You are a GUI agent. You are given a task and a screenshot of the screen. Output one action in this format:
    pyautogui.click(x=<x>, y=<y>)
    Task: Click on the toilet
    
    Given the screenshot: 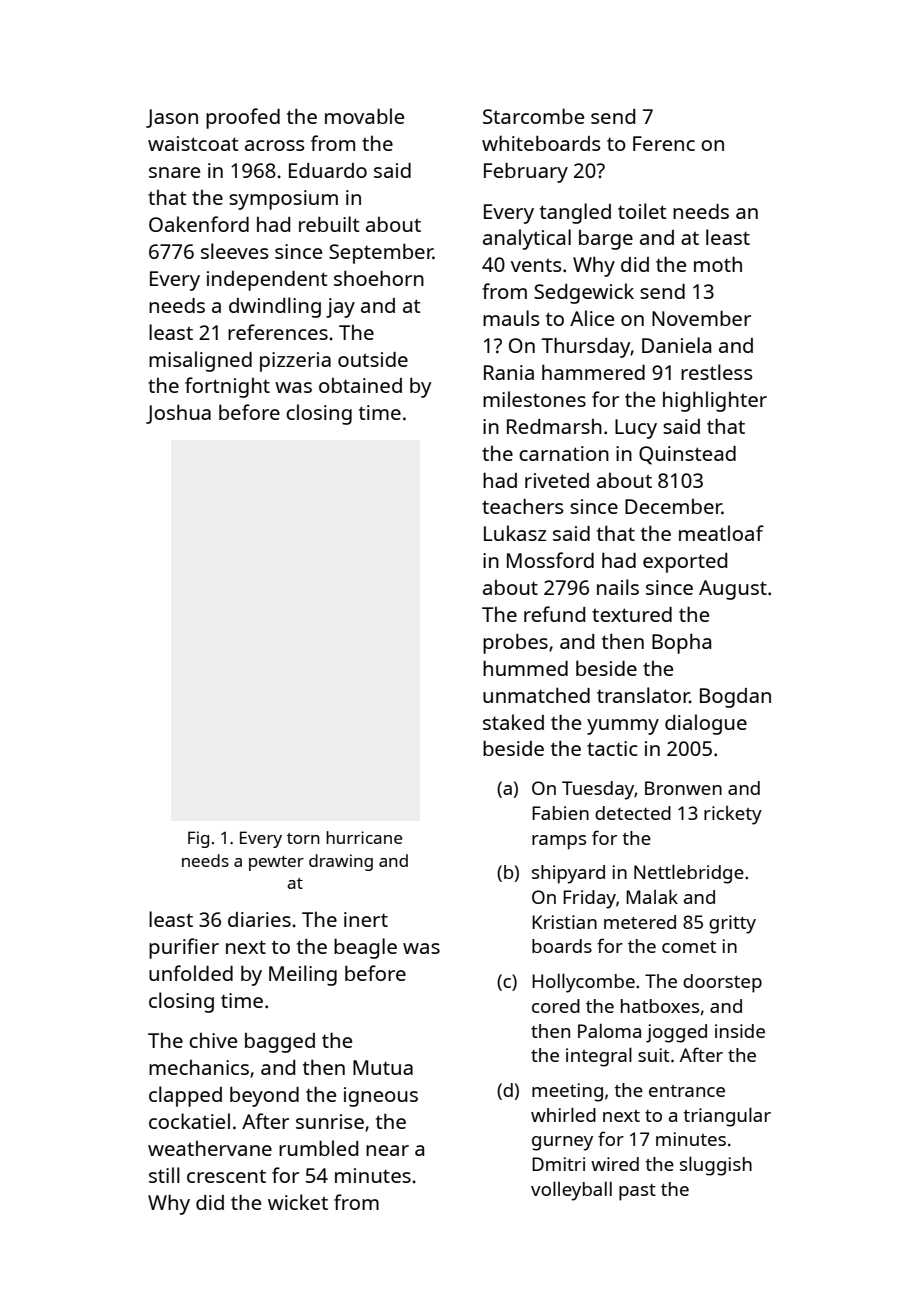 What is the action you would take?
    pyautogui.click(x=642, y=211)
